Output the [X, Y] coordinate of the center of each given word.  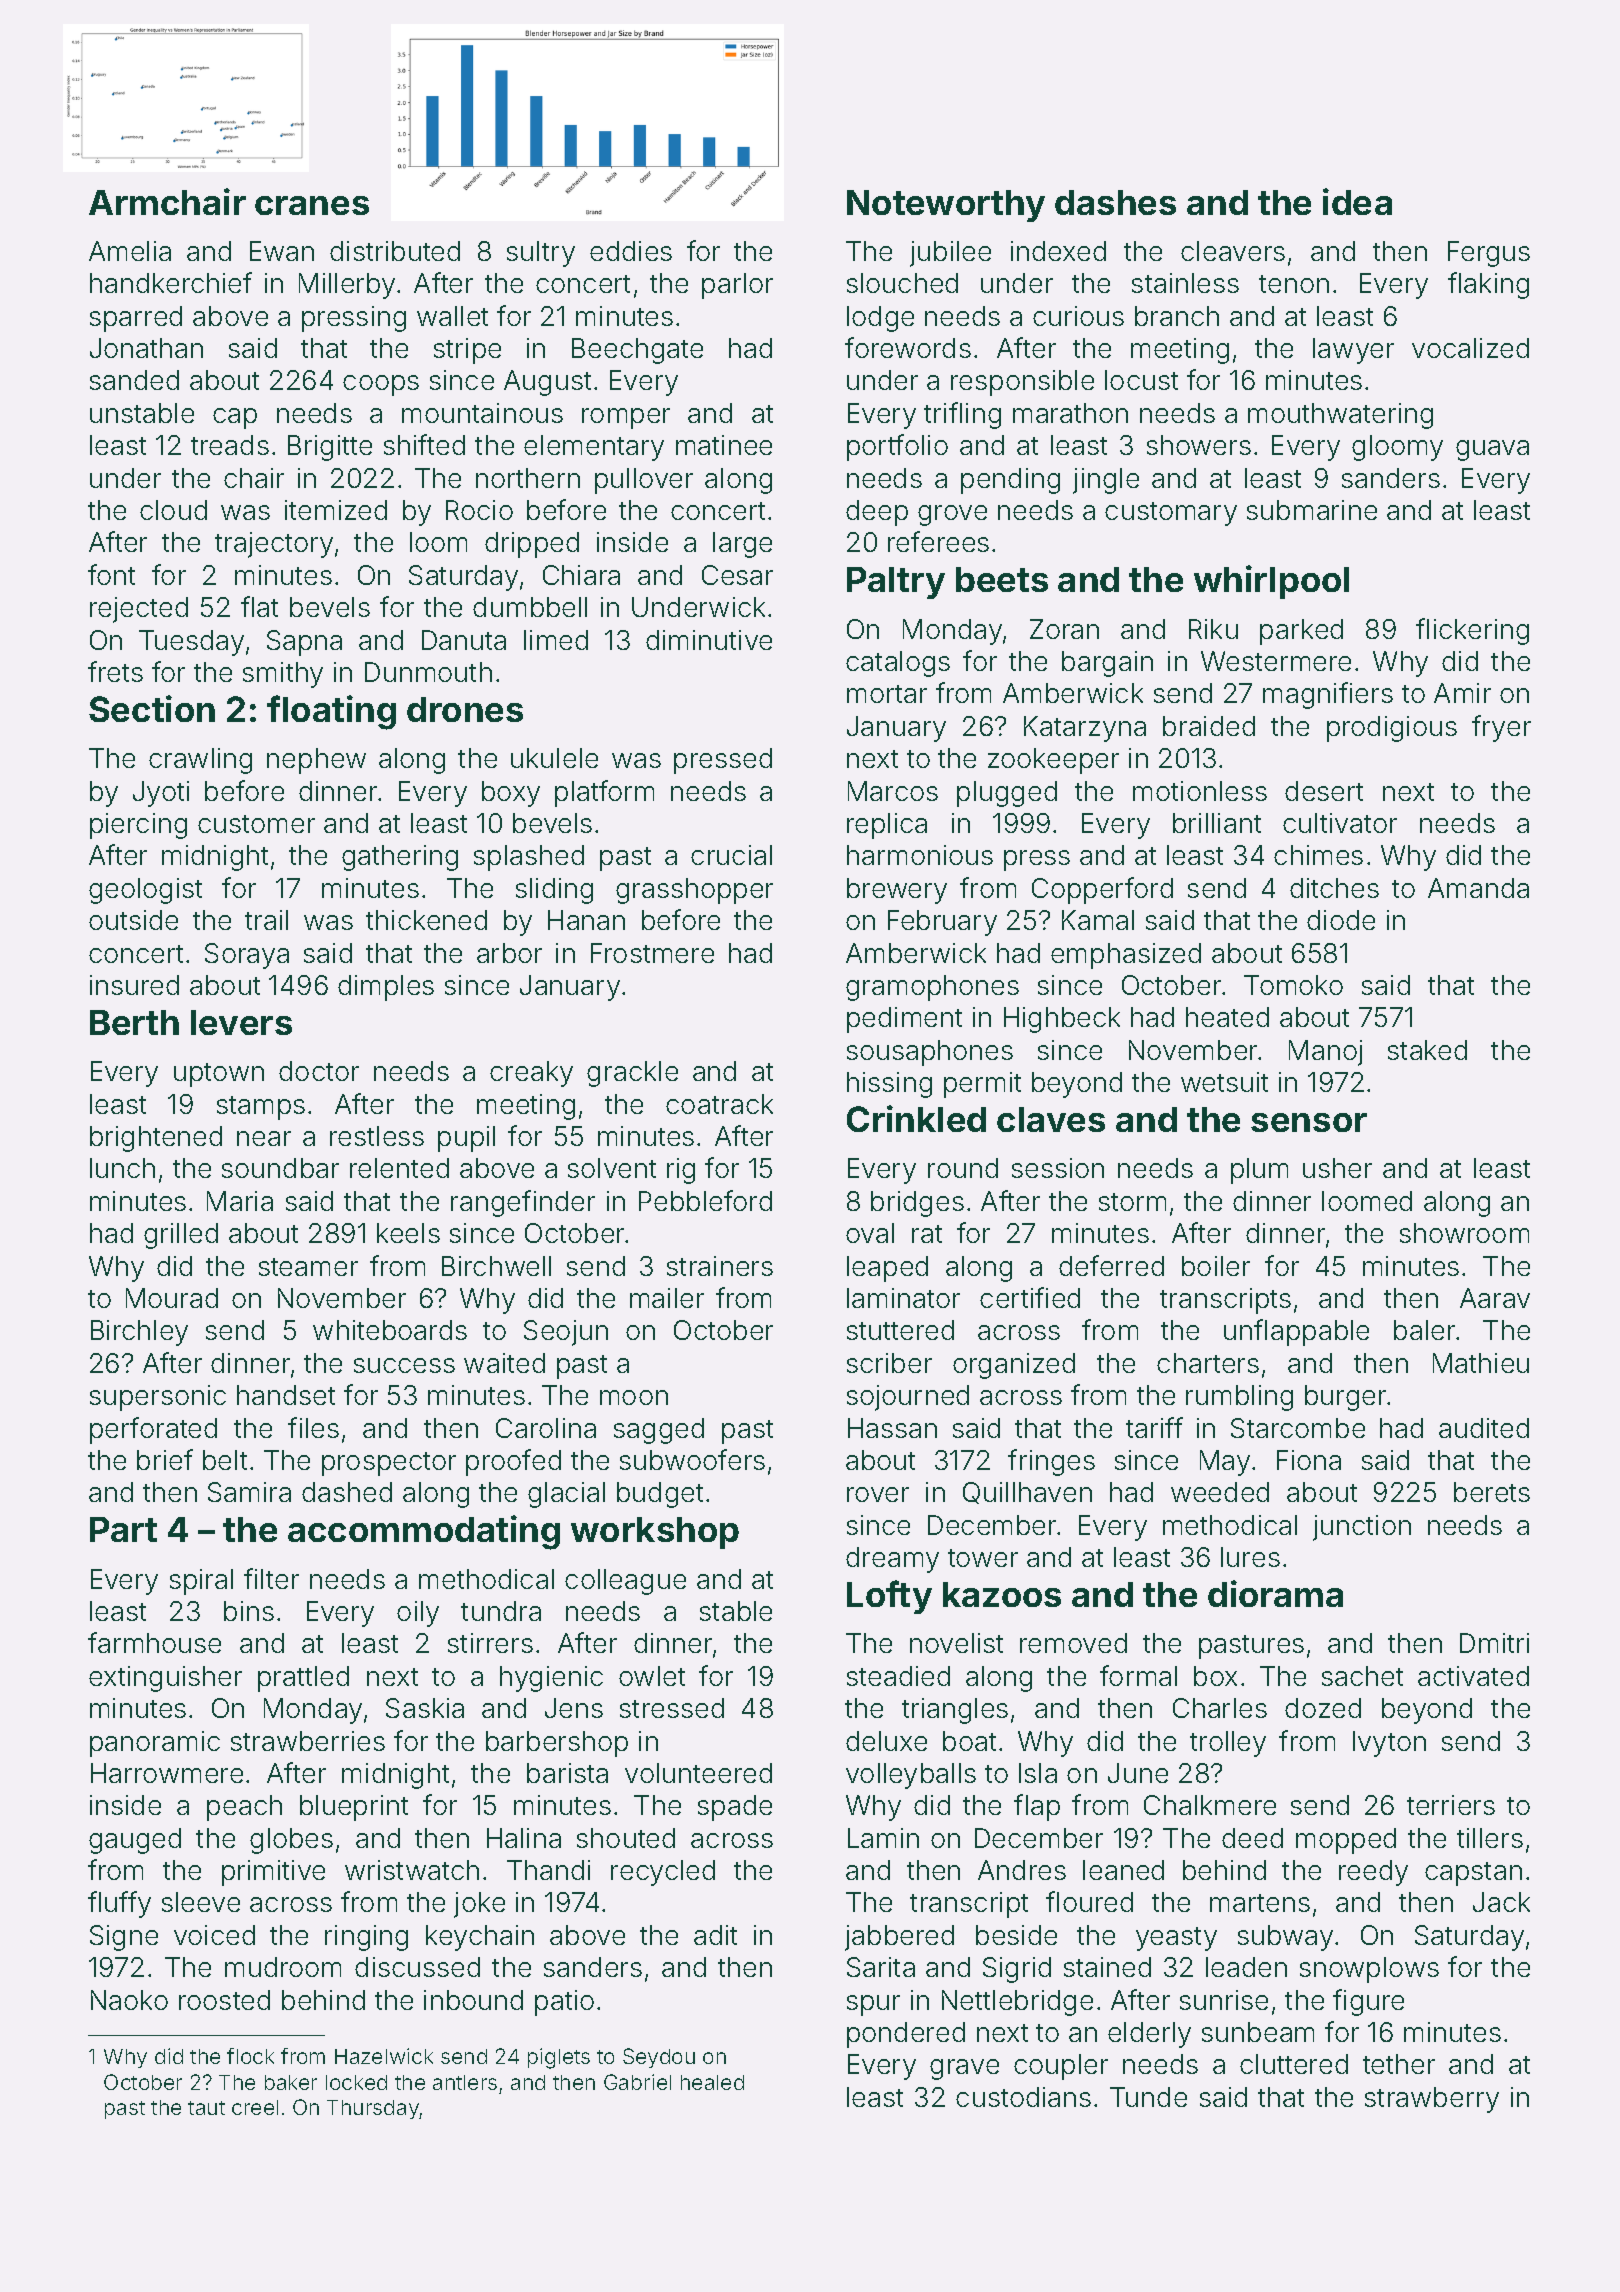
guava [1492, 450]
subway [1285, 1938]
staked [1427, 1050]
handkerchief [171, 282]
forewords [908, 347]
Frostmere [652, 953]
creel [255, 2107]
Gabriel [637, 2082]
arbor [509, 953]
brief [165, 1459]
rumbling [1239, 1398]
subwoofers [692, 1459]
